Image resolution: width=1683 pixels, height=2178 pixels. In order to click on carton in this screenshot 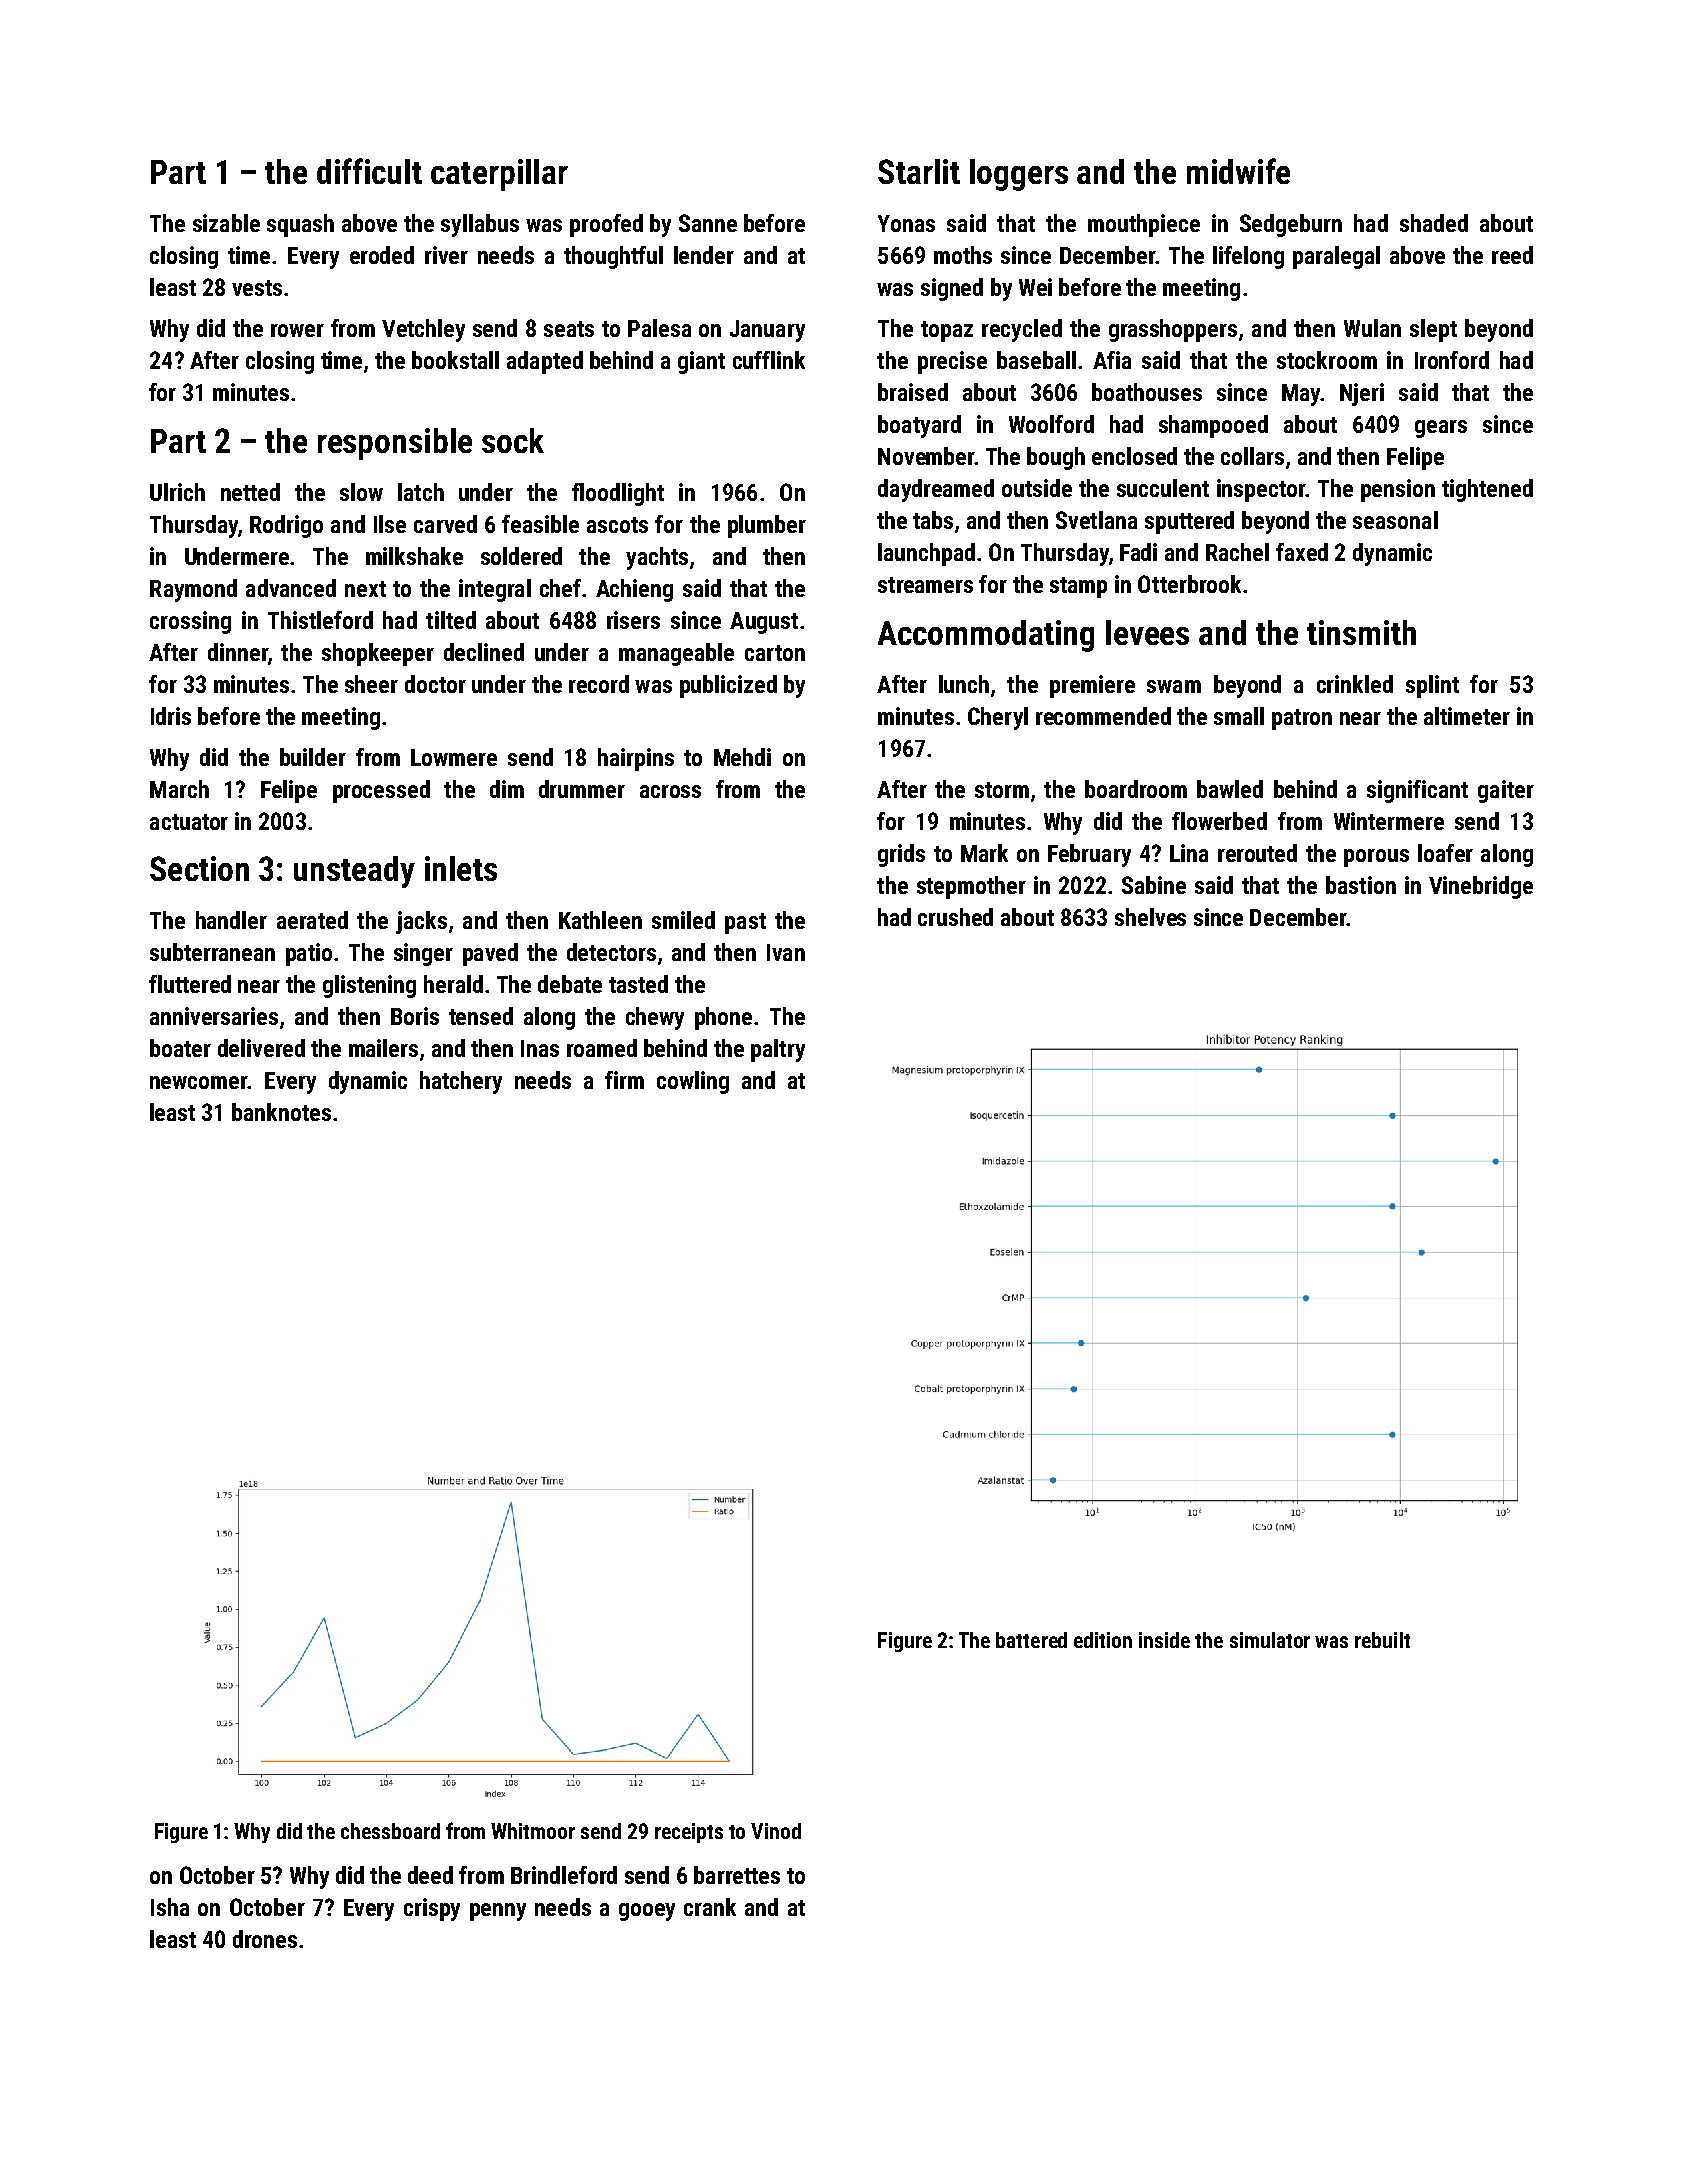, I will do `click(775, 653)`.
